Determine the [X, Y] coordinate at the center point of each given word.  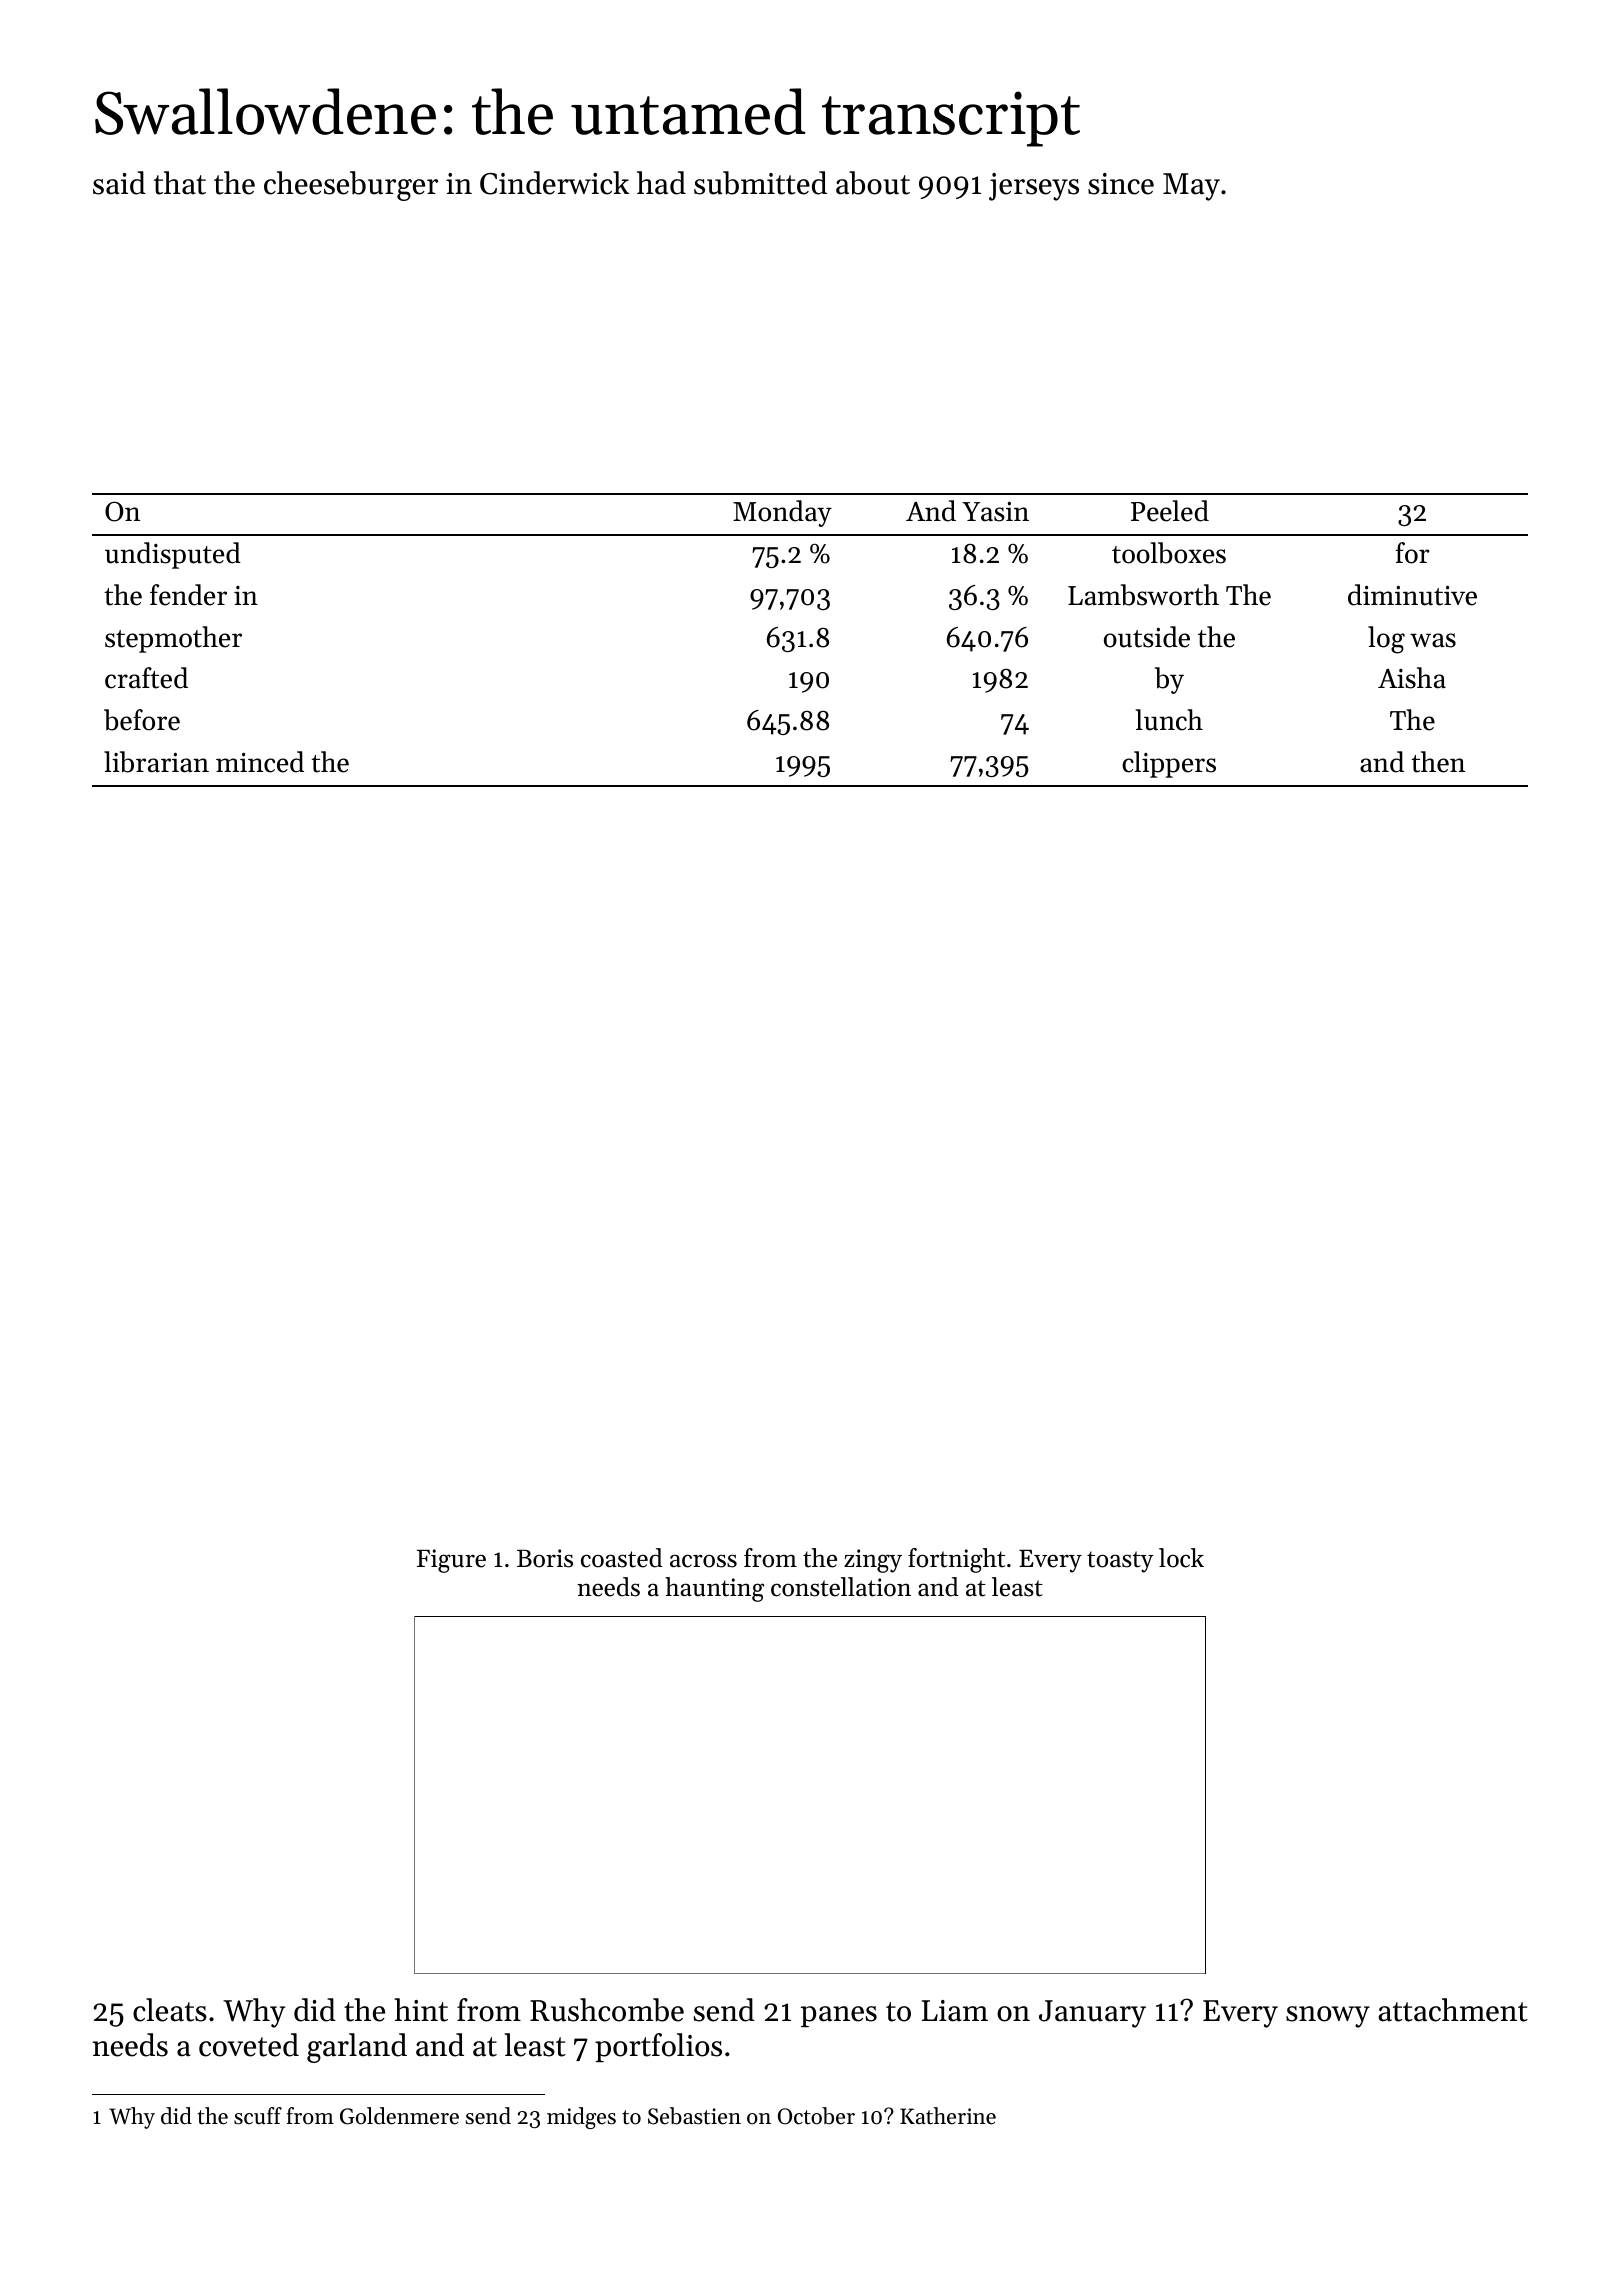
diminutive [1412, 595]
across [703, 1561]
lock [1181, 1558]
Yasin [995, 512]
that [180, 183]
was [1433, 640]
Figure [451, 1561]
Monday [782, 513]
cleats [170, 2010]
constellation [841, 1587]
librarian [156, 762]
